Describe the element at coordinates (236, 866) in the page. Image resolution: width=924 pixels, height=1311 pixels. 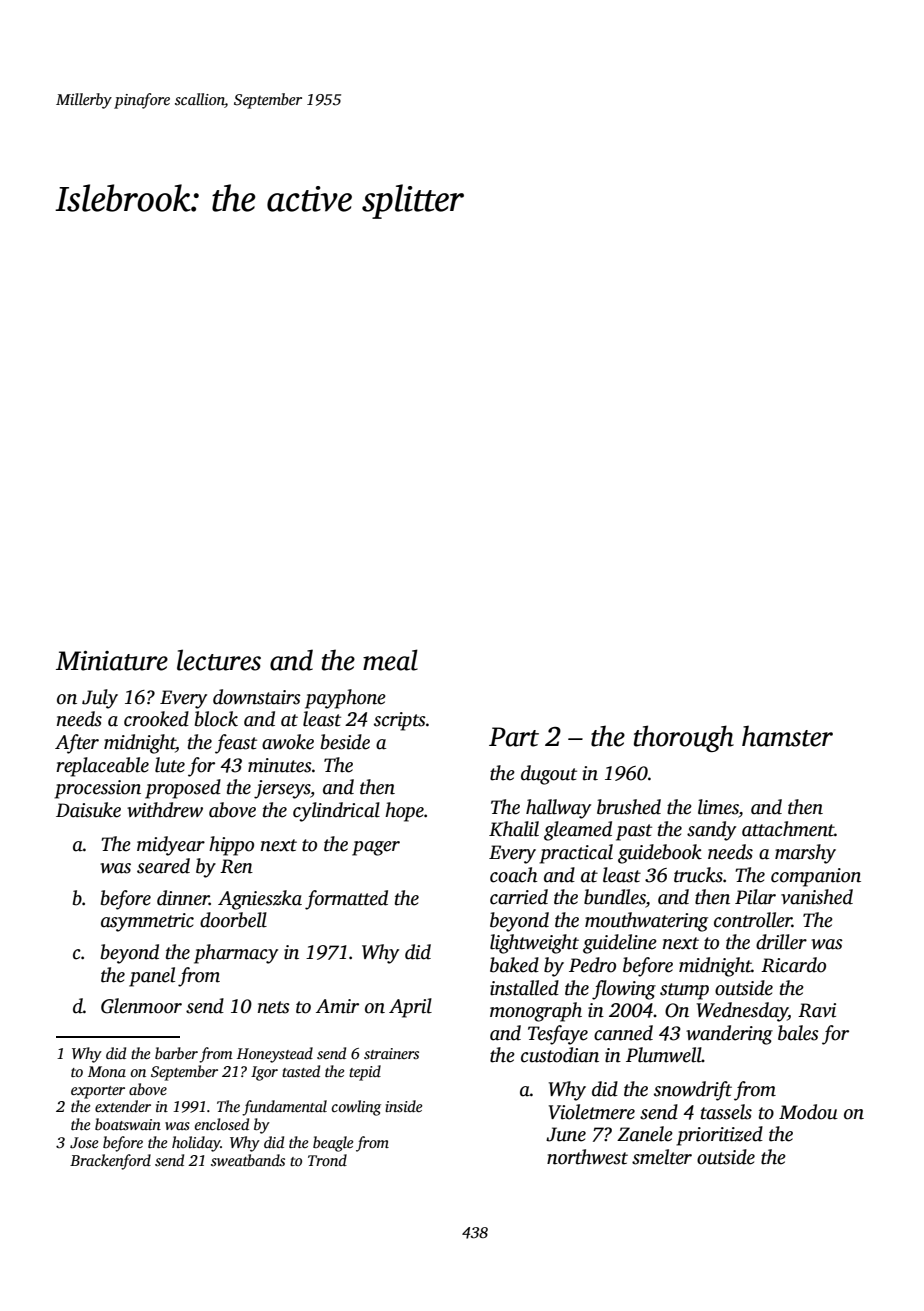
I see `Ren` at that location.
